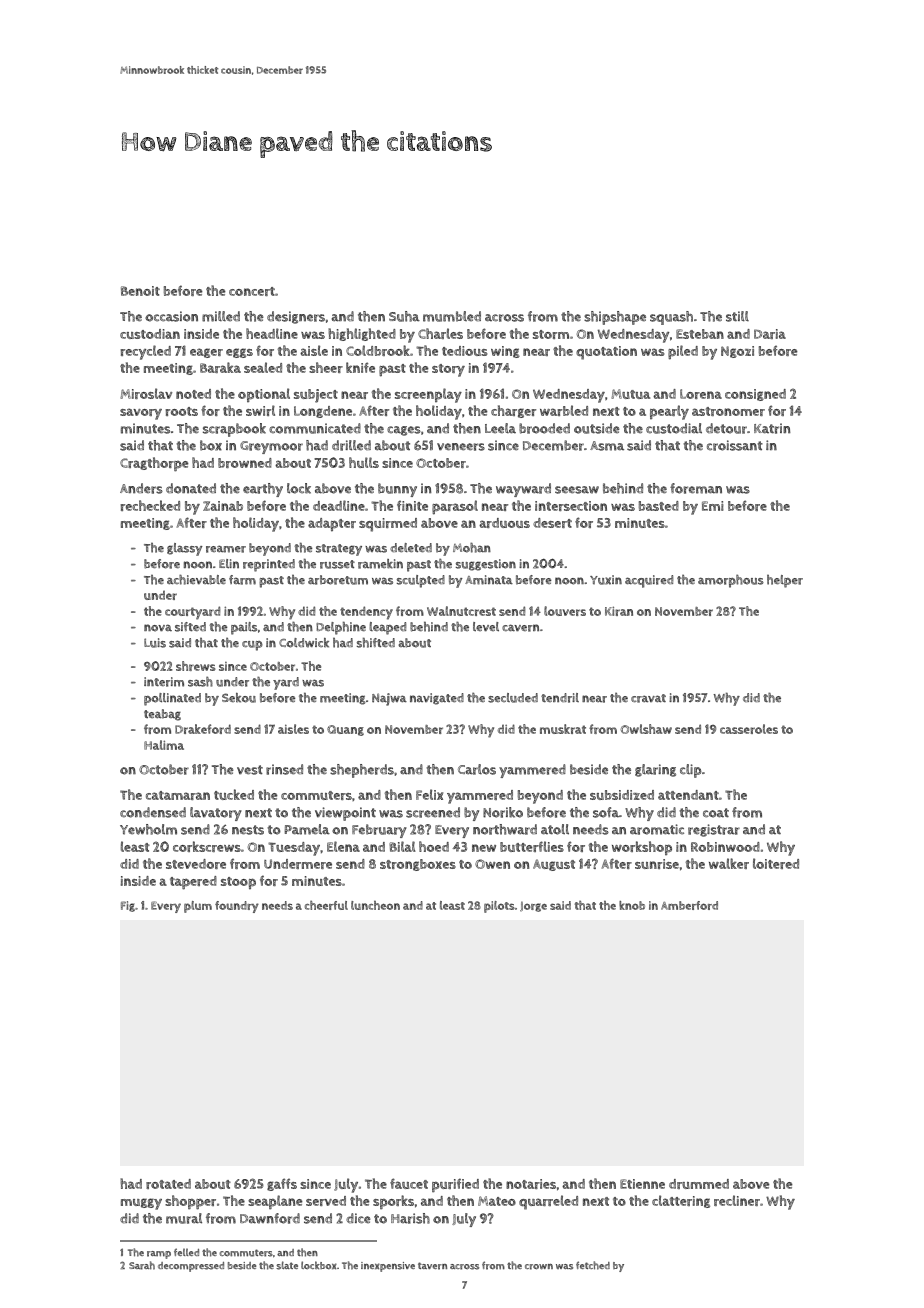 The height and width of the screenshot is (1308, 924). I want to click on sporks, so click(393, 1202).
